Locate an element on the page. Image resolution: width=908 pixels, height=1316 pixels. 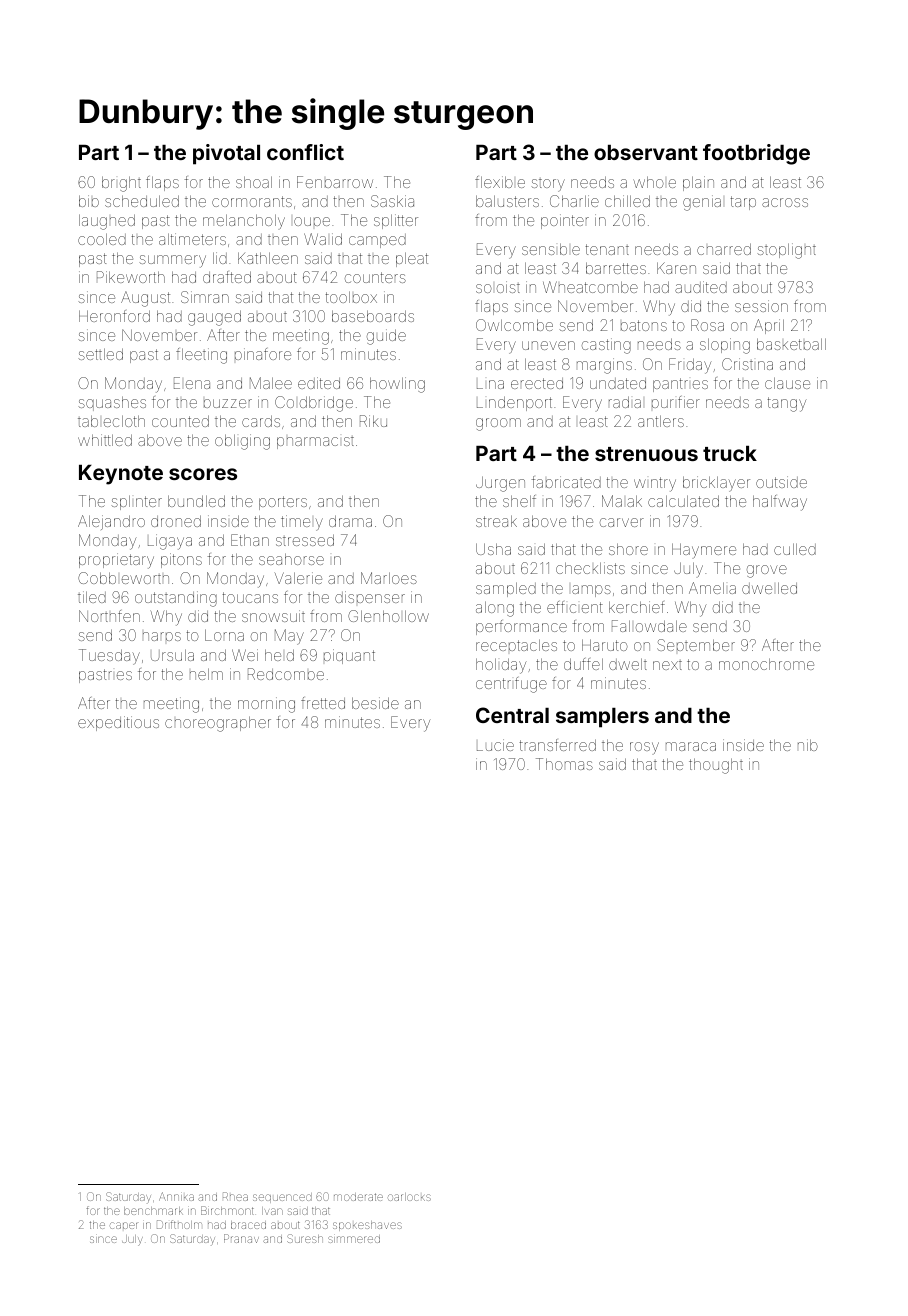
Ligaya is located at coordinates (170, 542).
